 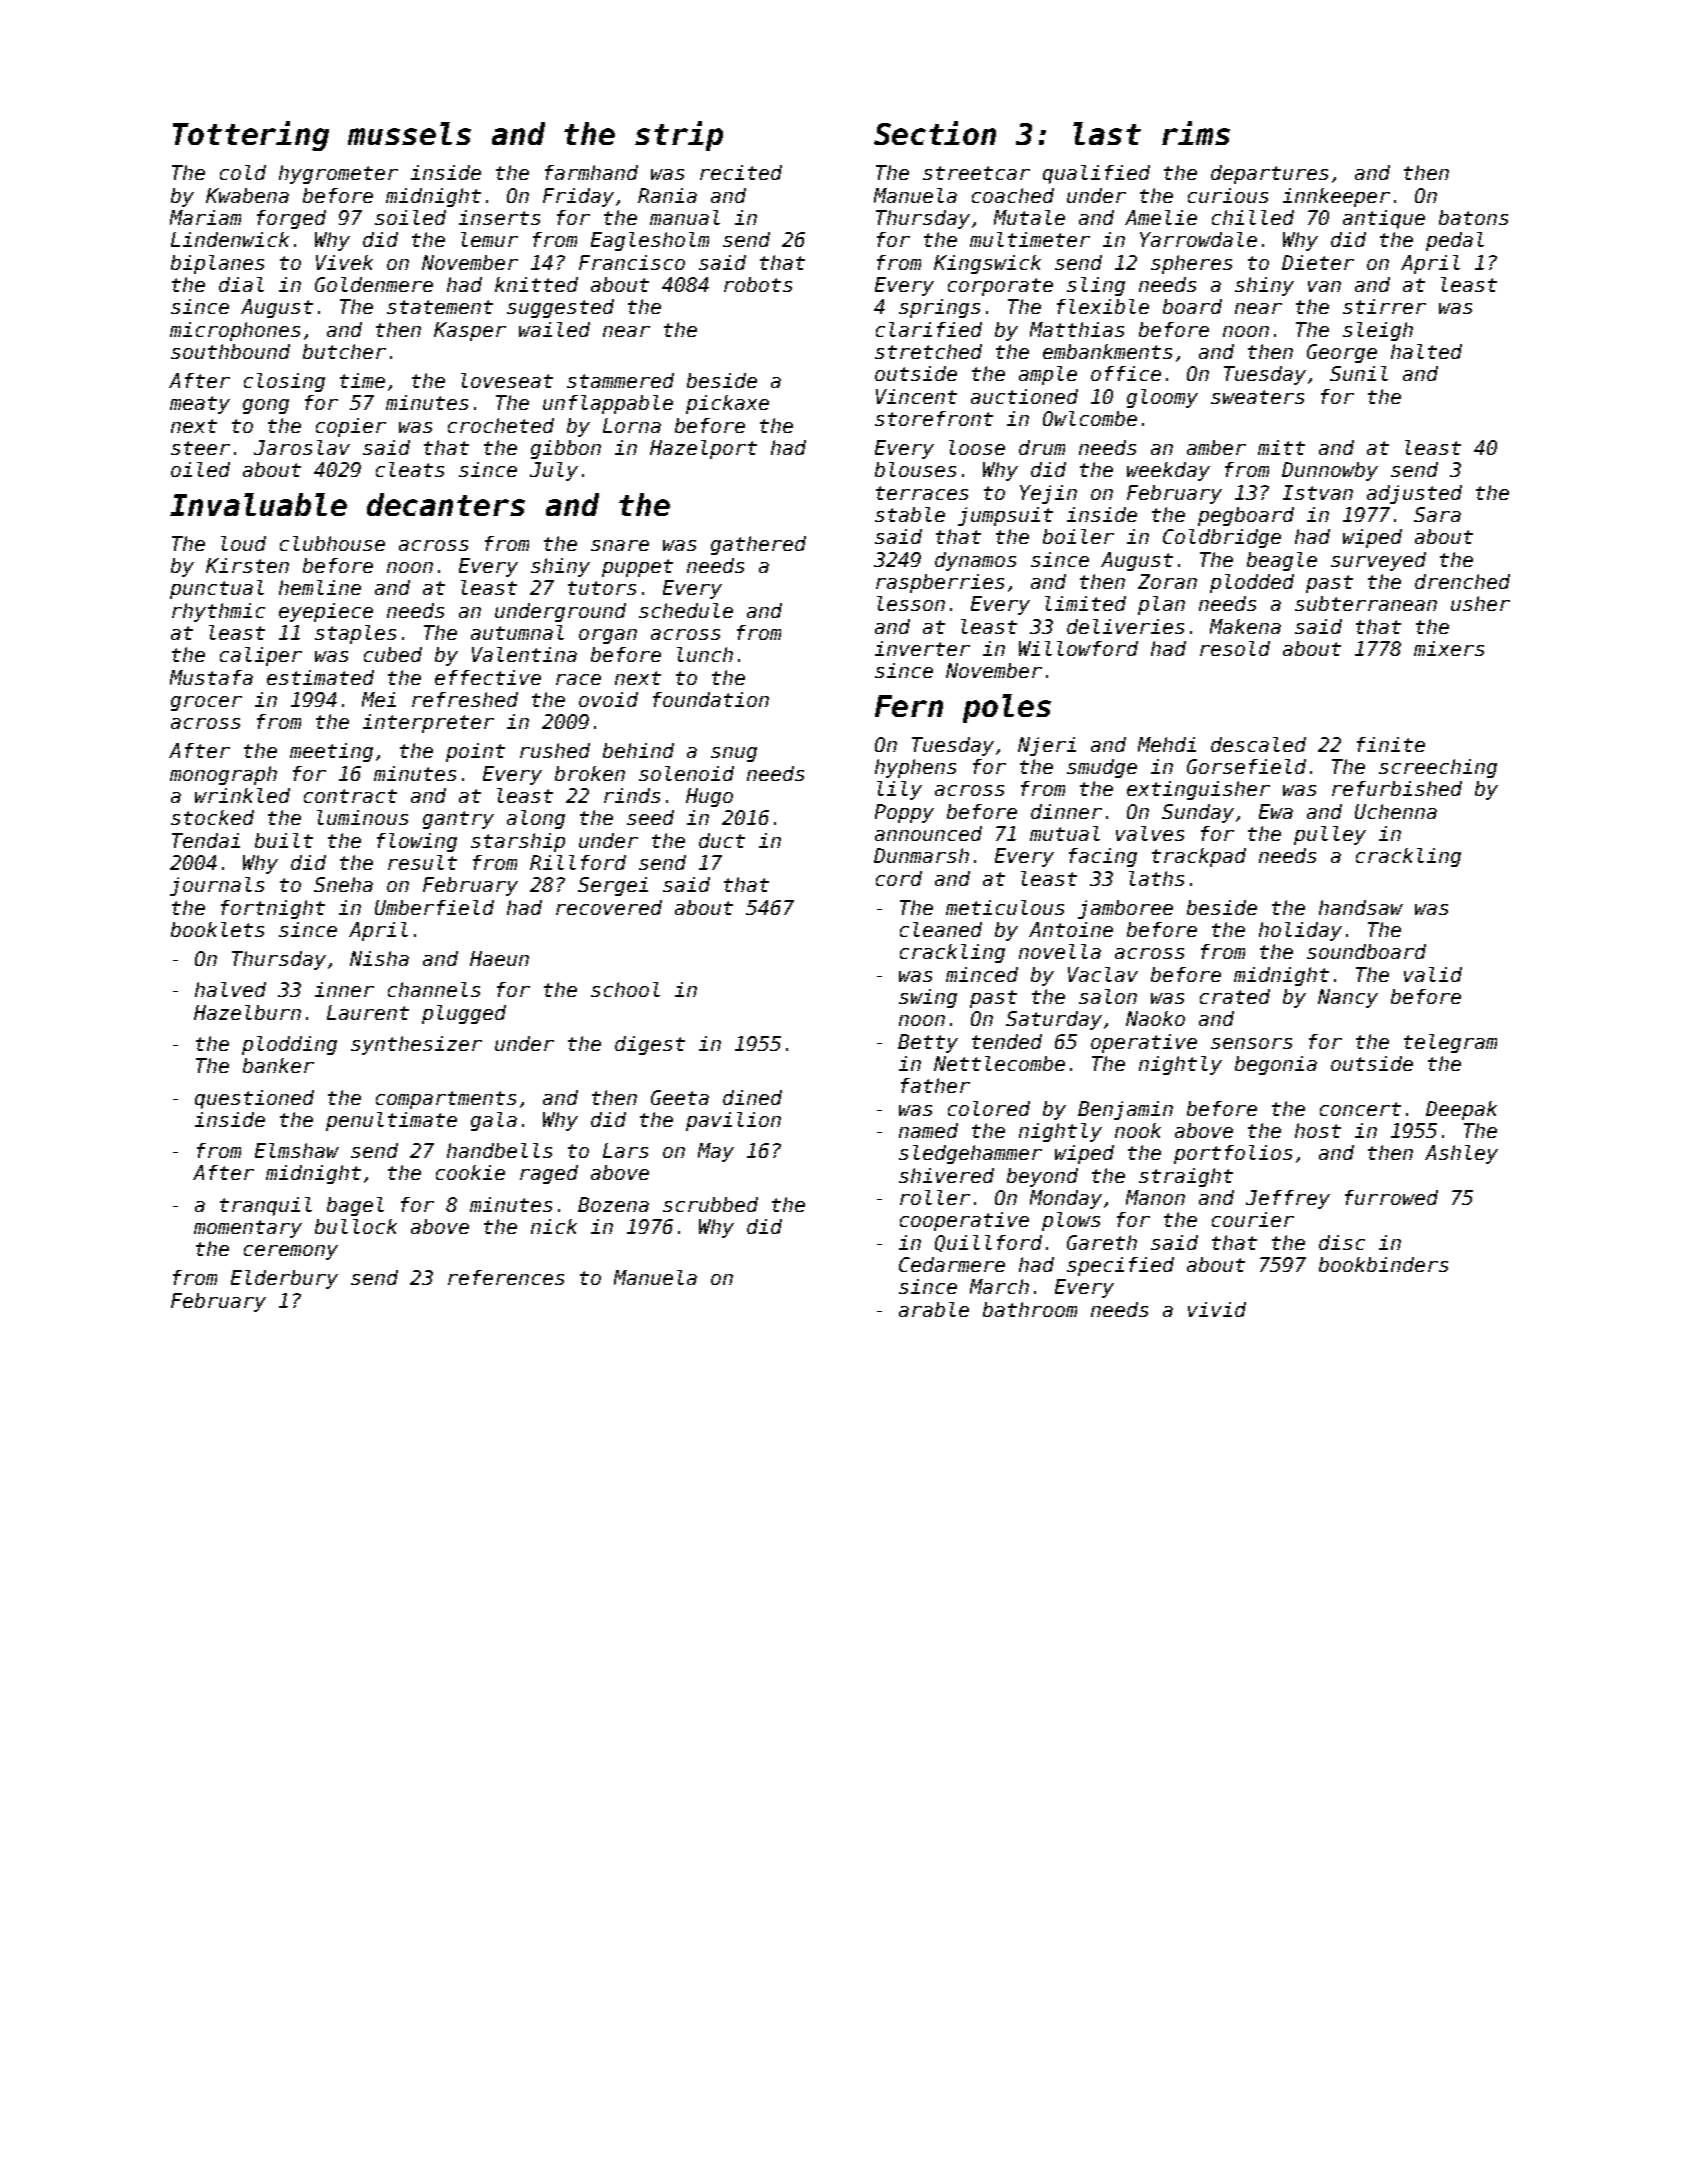 What do you see at coordinates (1391, 744) in the screenshot?
I see `finite` at bounding box center [1391, 744].
